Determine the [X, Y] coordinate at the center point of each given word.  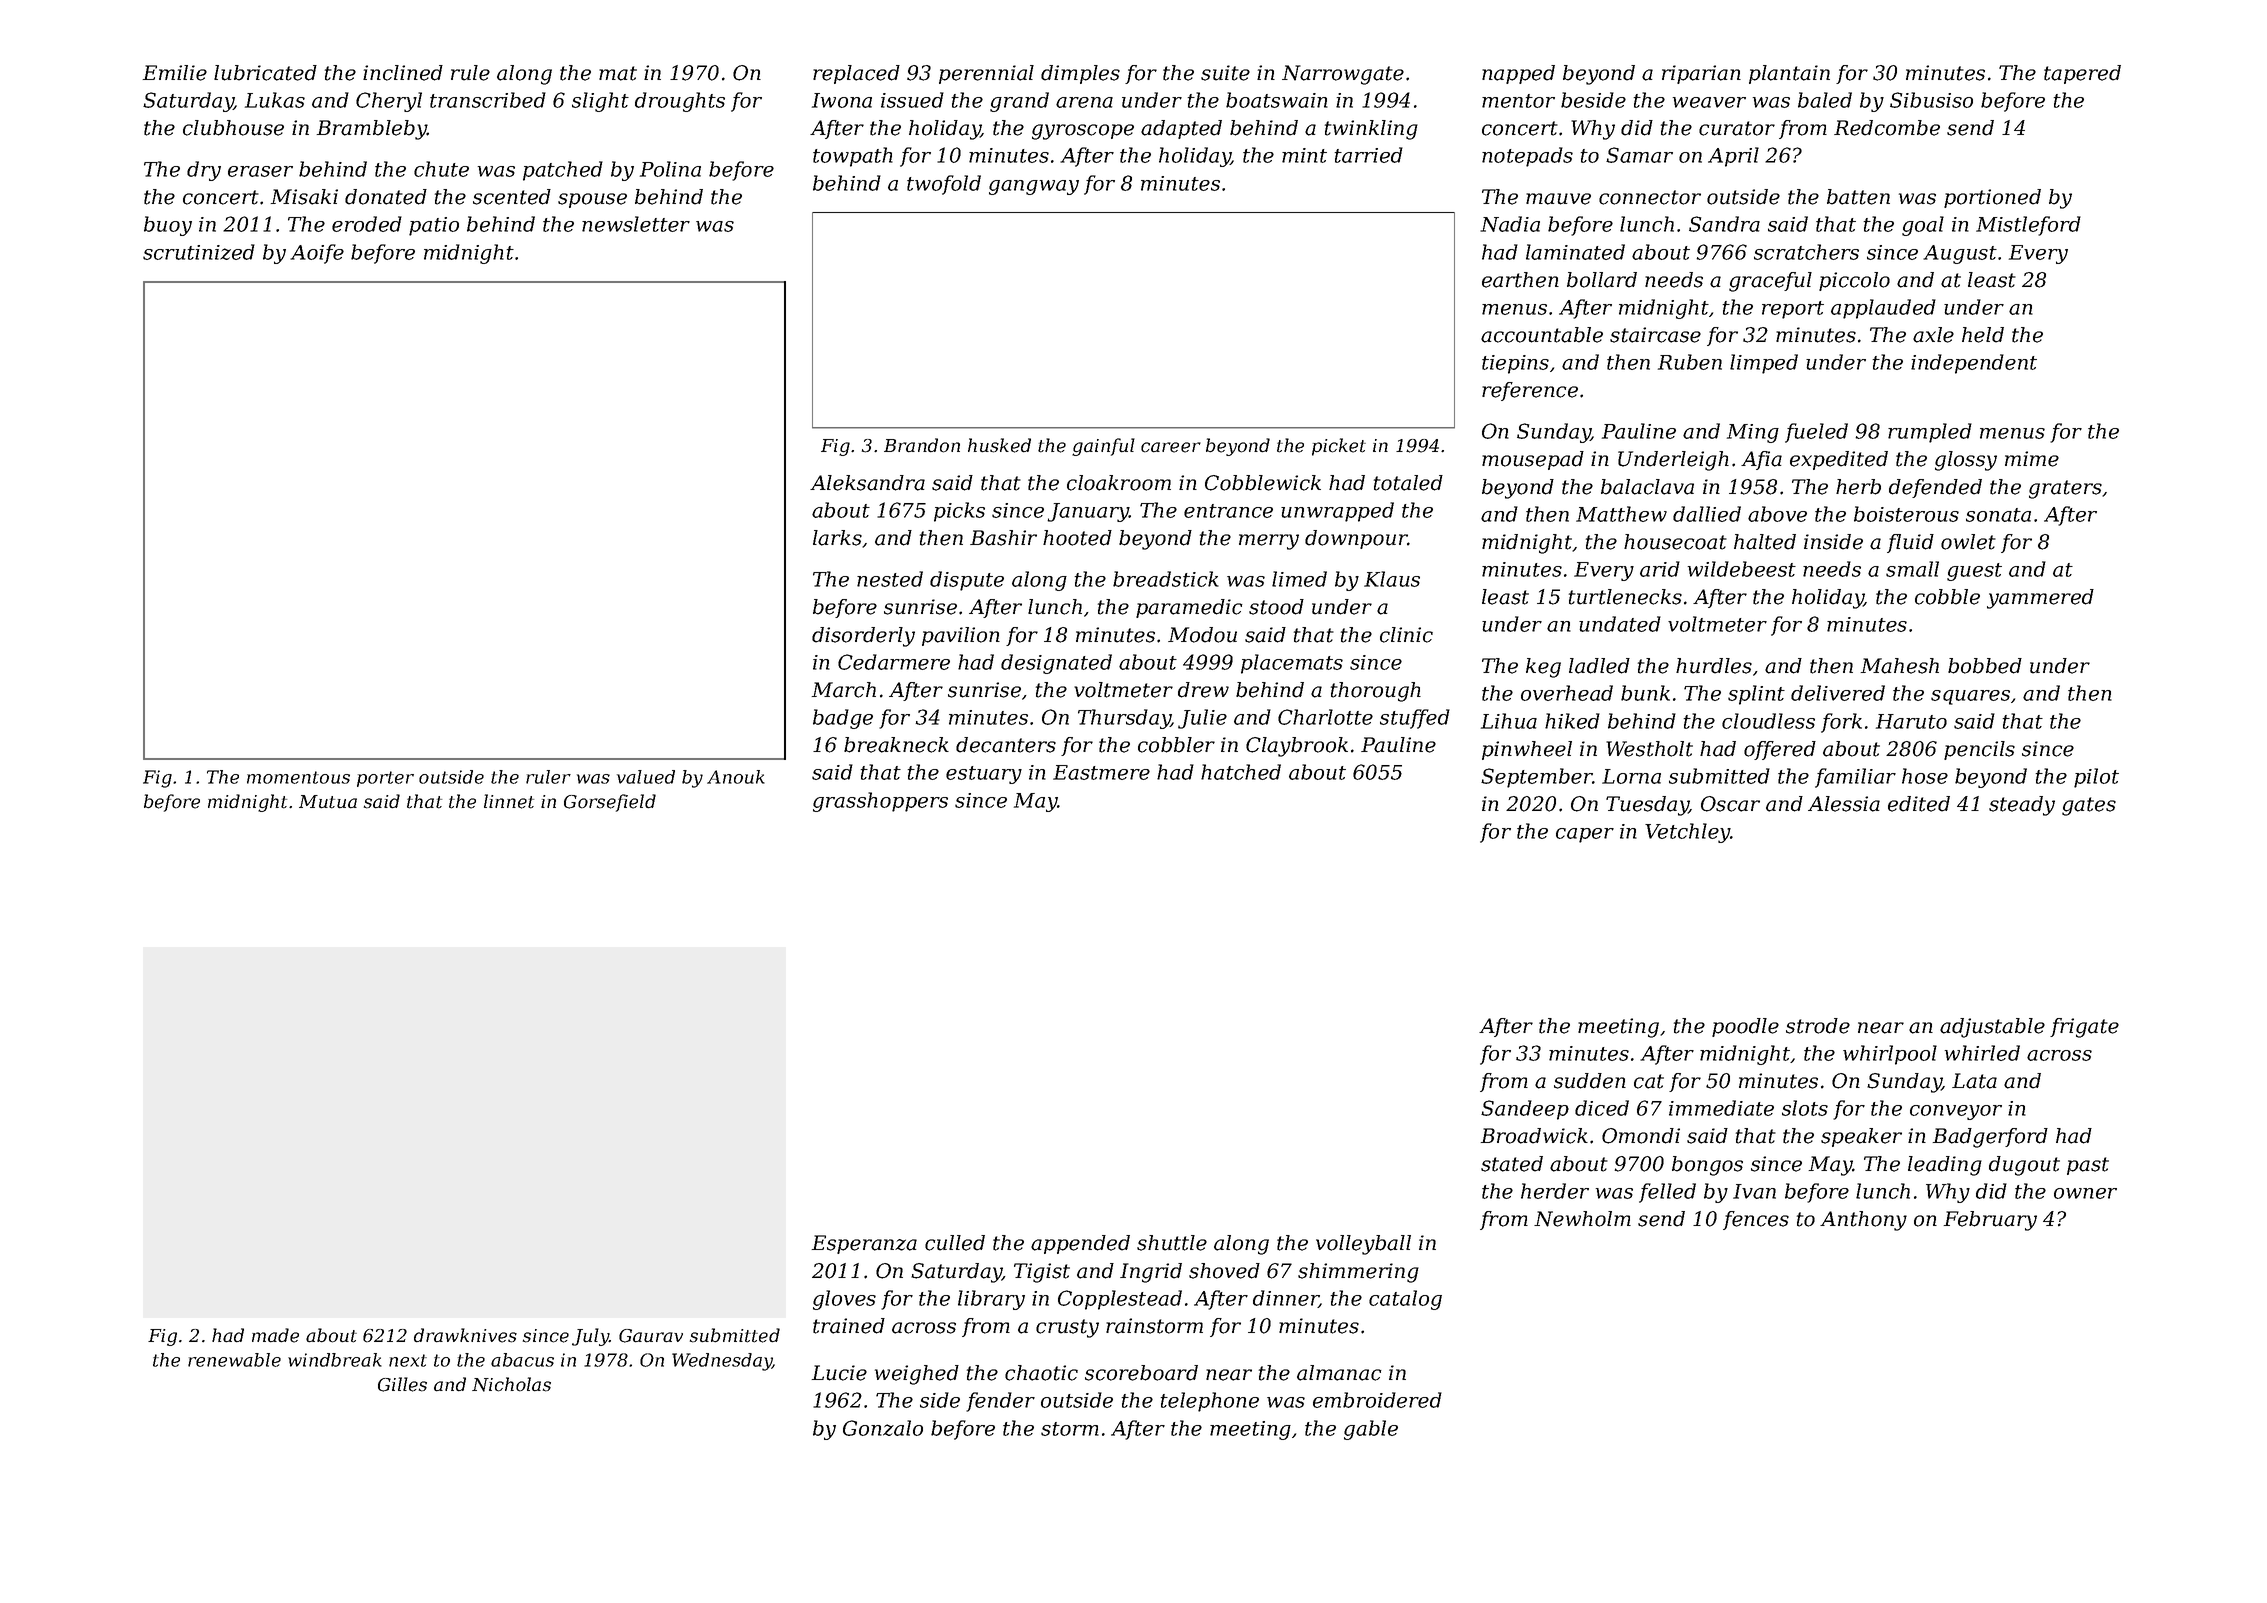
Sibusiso [1931, 100]
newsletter [636, 224]
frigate [2084, 1028]
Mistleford [2028, 226]
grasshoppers [880, 802]
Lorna [1631, 776]
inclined [403, 73]
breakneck [896, 745]
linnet [509, 801]
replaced [856, 74]
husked [999, 445]
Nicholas [511, 1384]
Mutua [328, 802]
